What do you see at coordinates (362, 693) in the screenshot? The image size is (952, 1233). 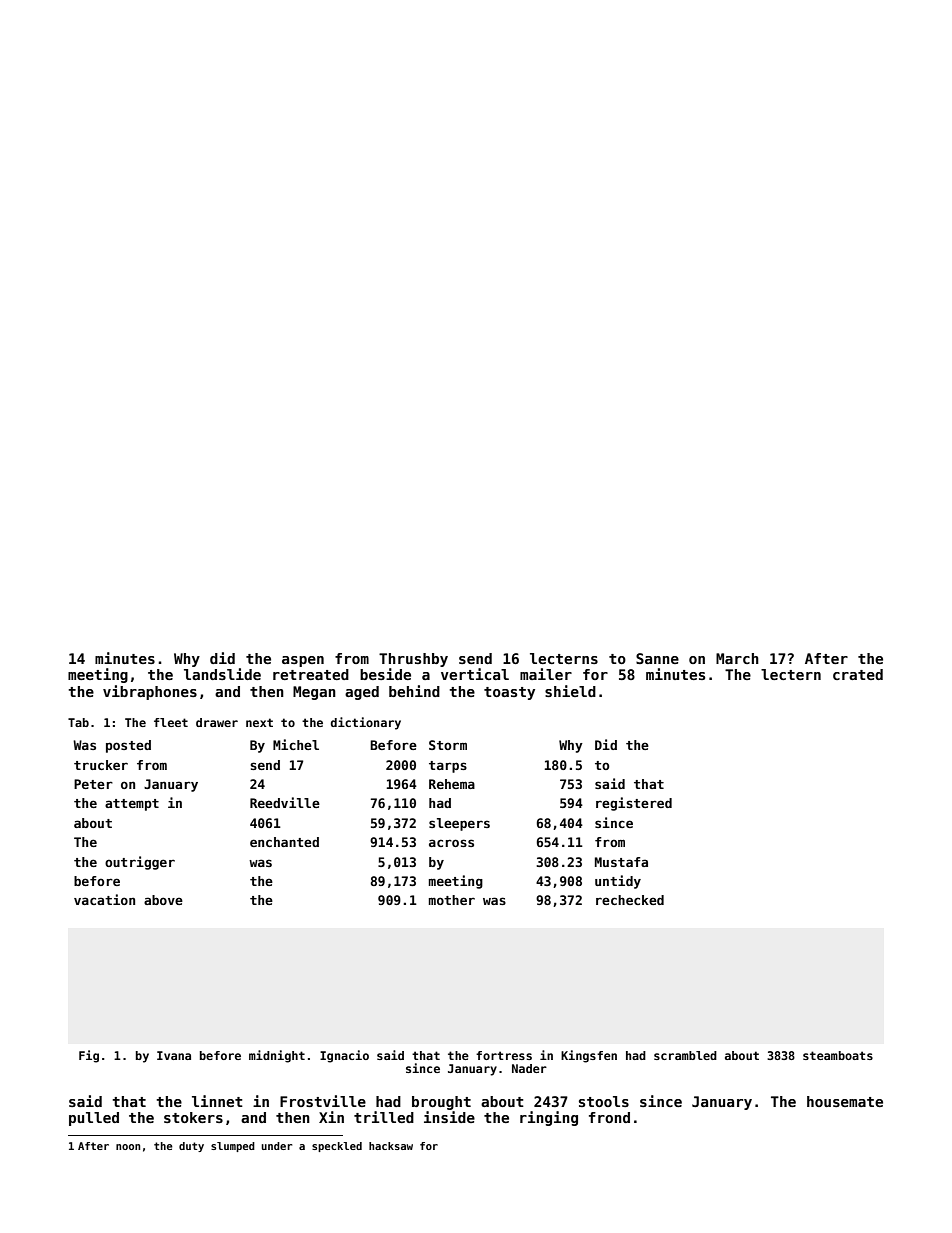 I see `aged` at bounding box center [362, 693].
